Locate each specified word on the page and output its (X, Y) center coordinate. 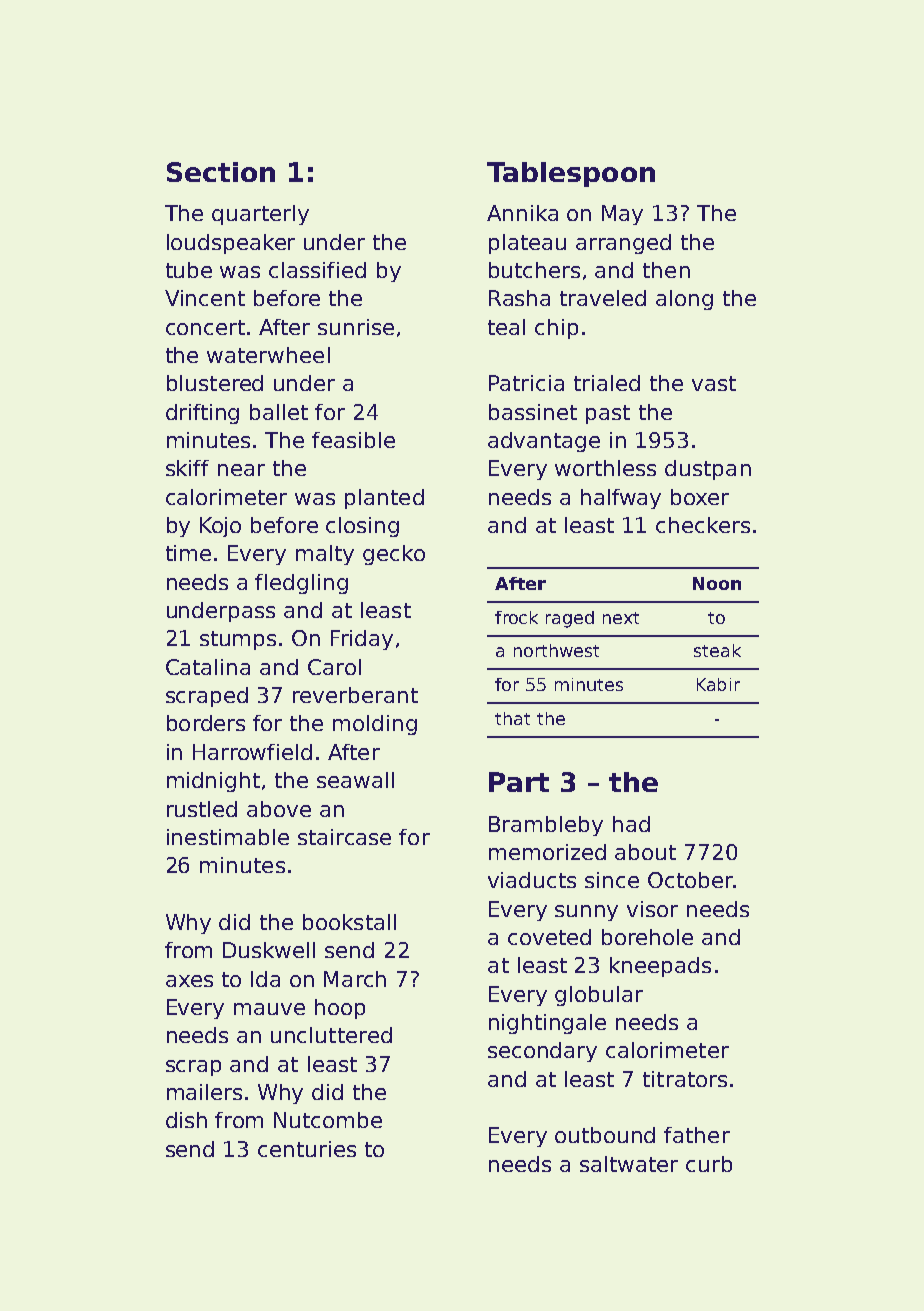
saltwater (629, 1164)
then (666, 270)
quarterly (260, 215)
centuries (307, 1149)
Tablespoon (571, 174)
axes (189, 981)
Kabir (718, 684)
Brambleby (546, 826)
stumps (238, 640)
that (512, 718)
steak (717, 650)
